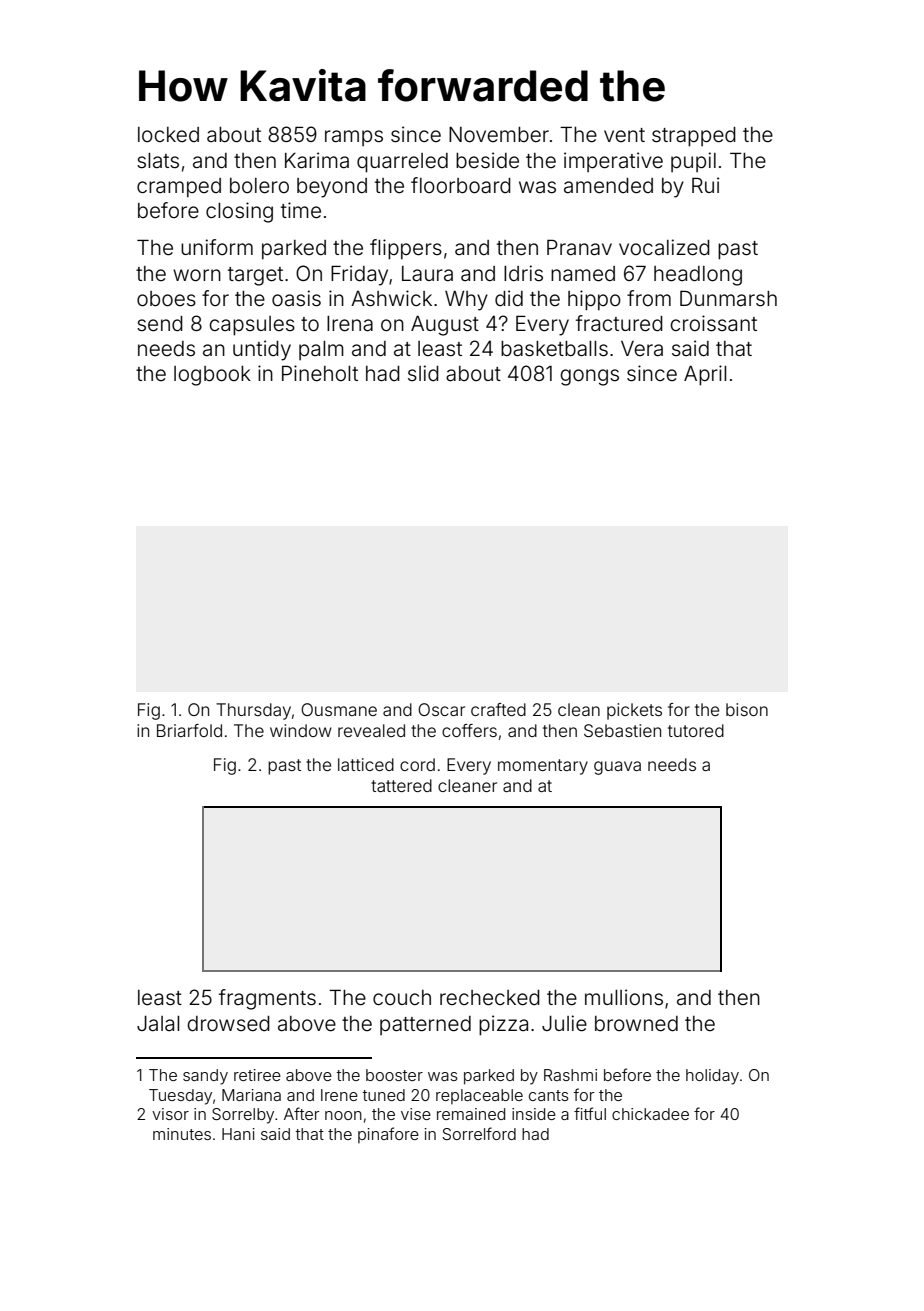 This page has width=924, height=1311. Describe the element at coordinates (650, 1114) in the page. I see `chickadee` at that location.
